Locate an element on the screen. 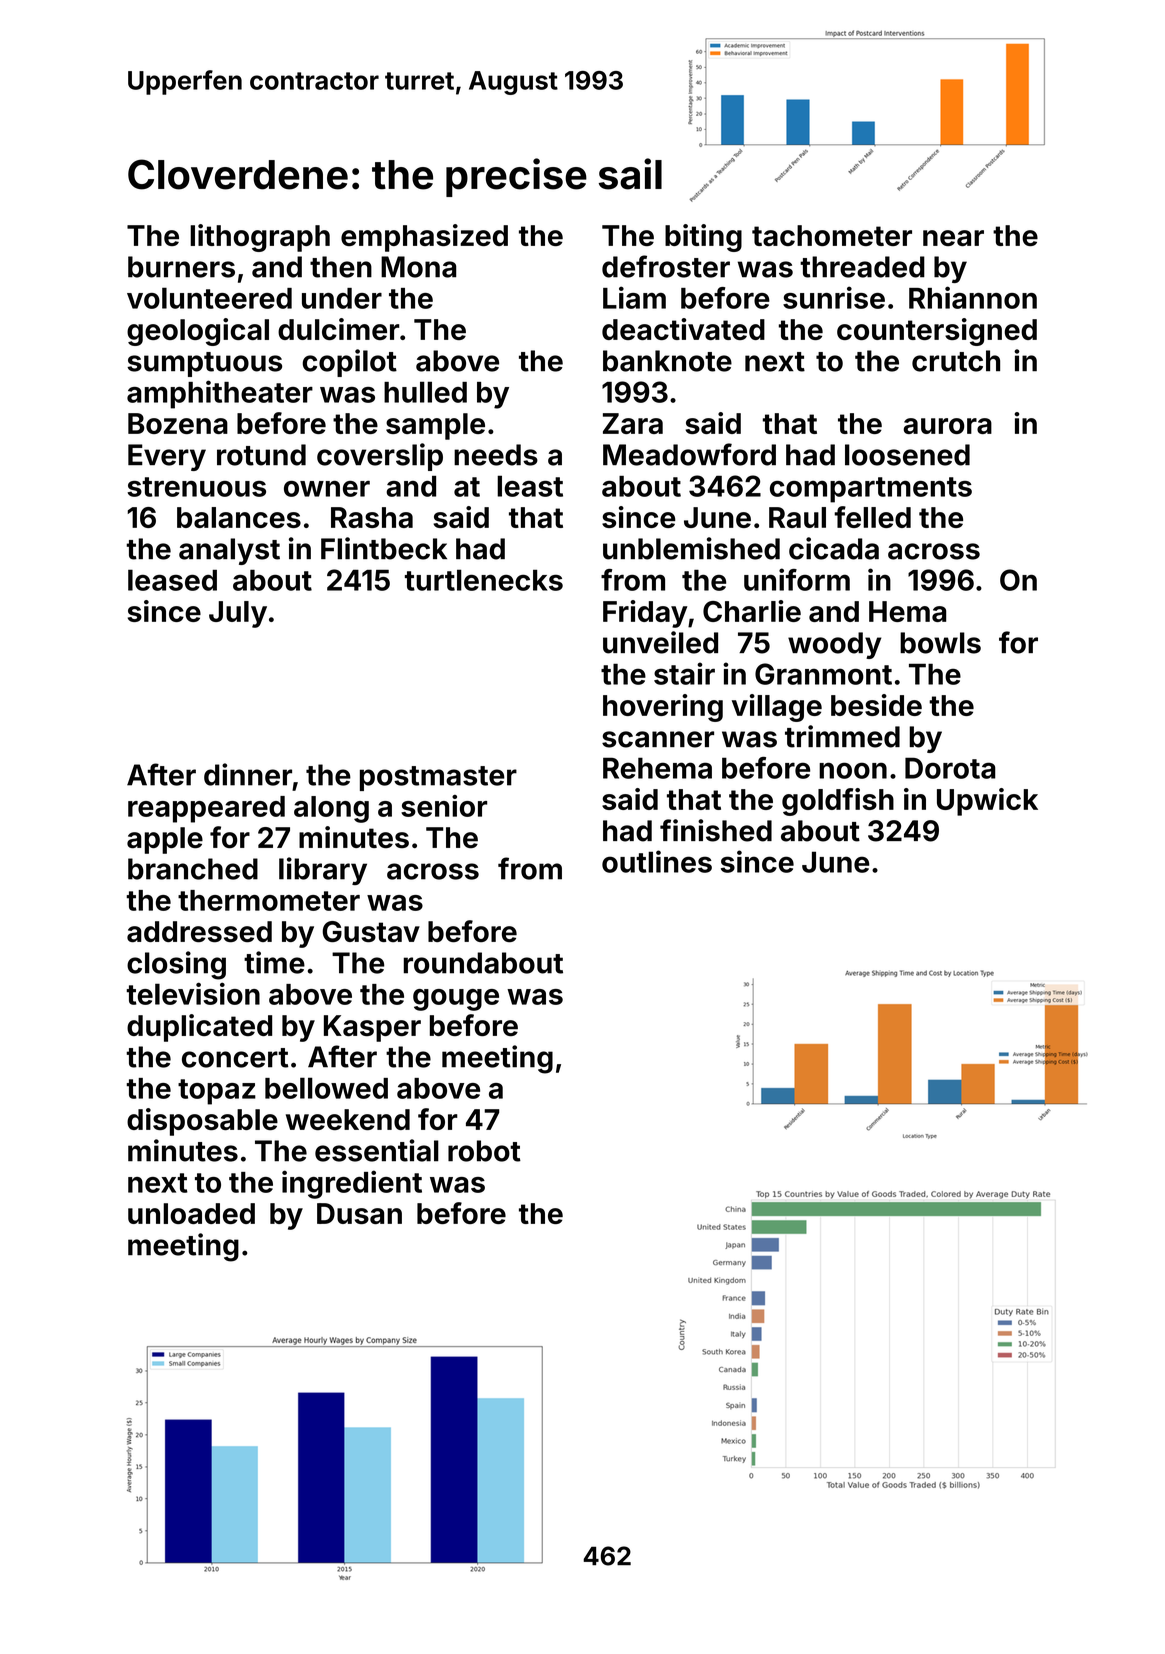  biting is located at coordinates (703, 238).
